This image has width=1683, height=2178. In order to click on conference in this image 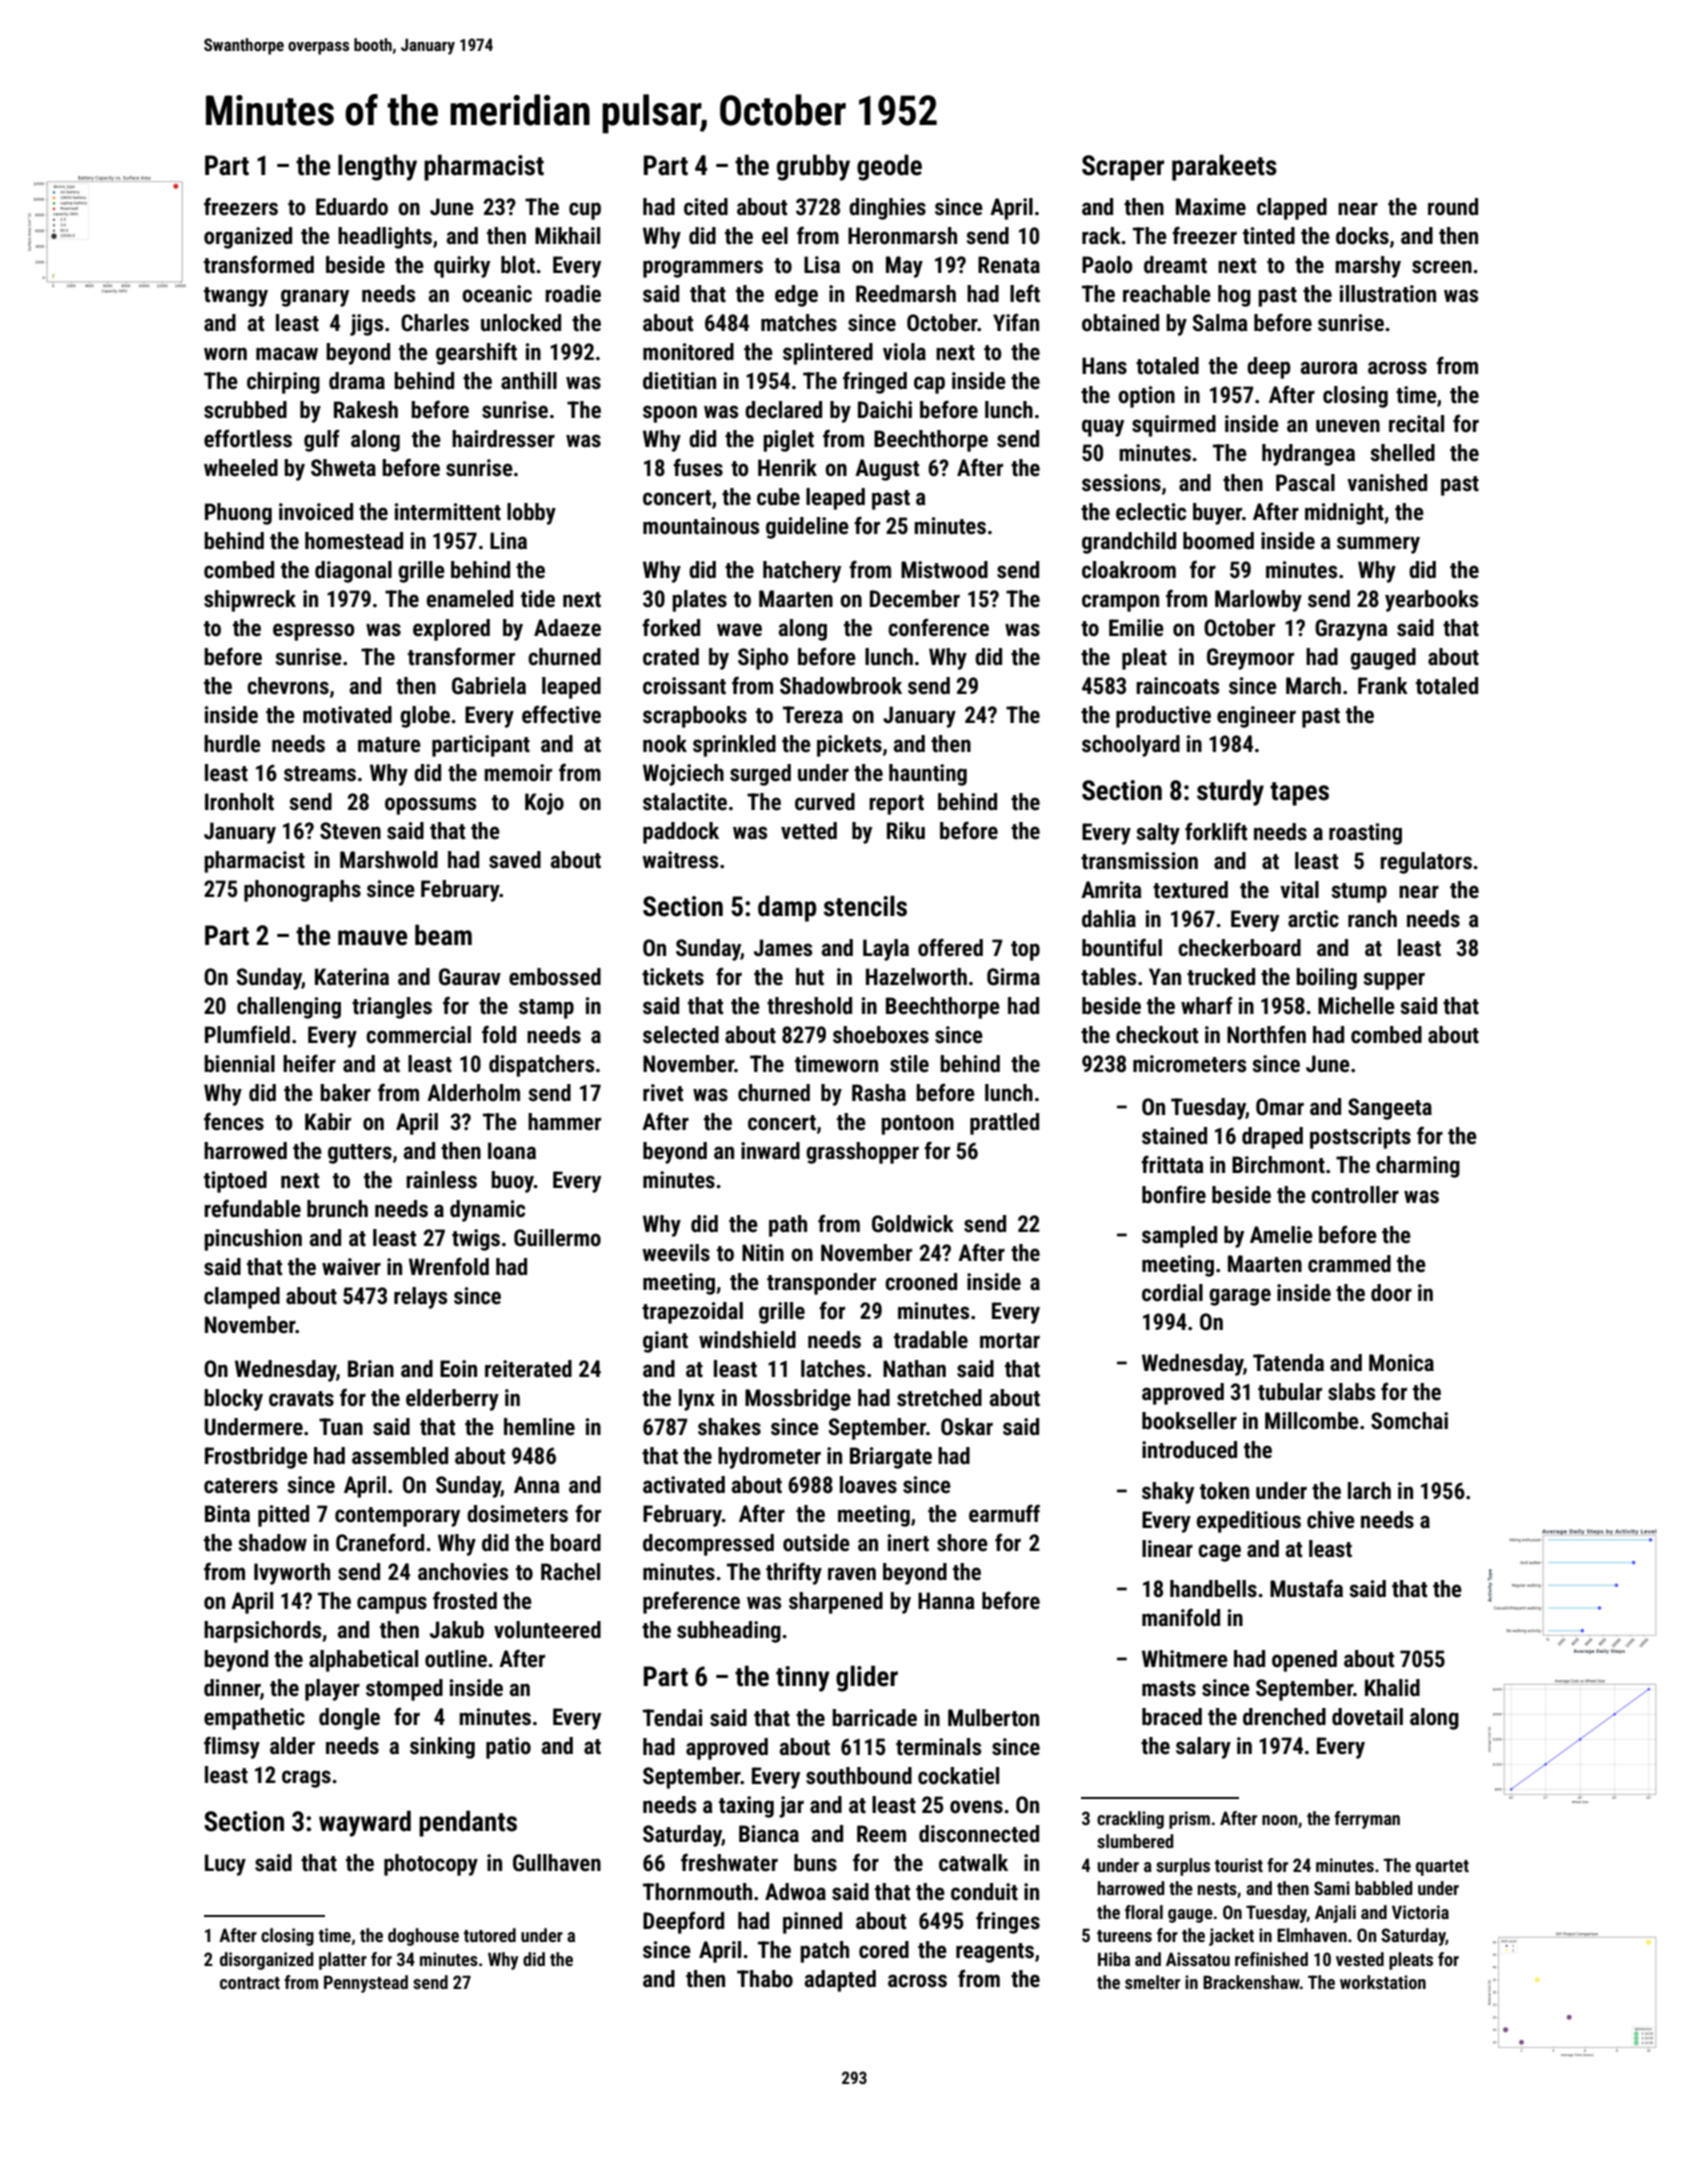, I will do `click(938, 627)`.
